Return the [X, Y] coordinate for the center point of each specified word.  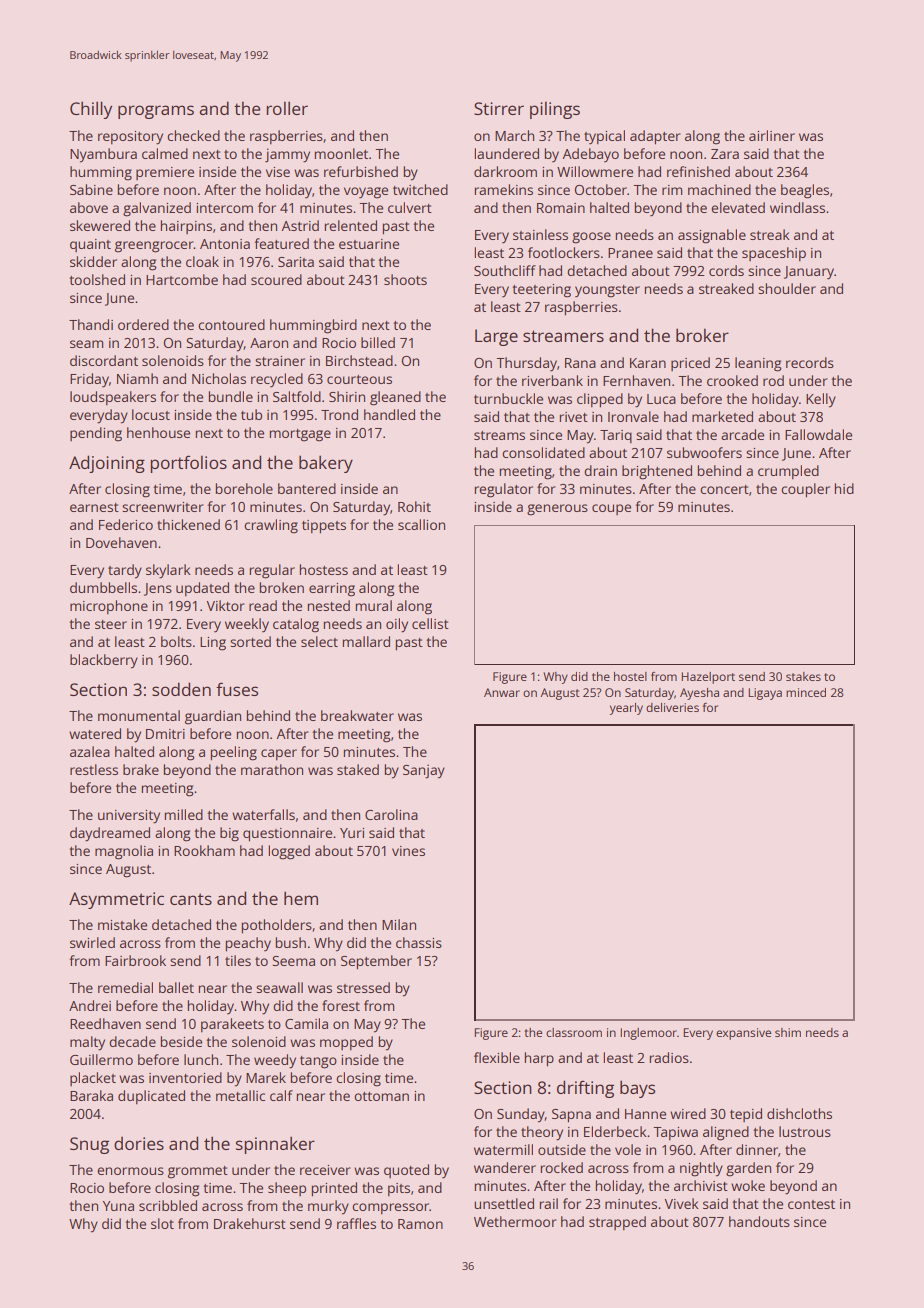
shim [788, 1032]
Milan [399, 924]
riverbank [552, 380]
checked [193, 135]
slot [162, 1223]
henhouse [158, 432]
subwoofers [704, 452]
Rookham [204, 850]
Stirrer [499, 108]
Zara [725, 154]
